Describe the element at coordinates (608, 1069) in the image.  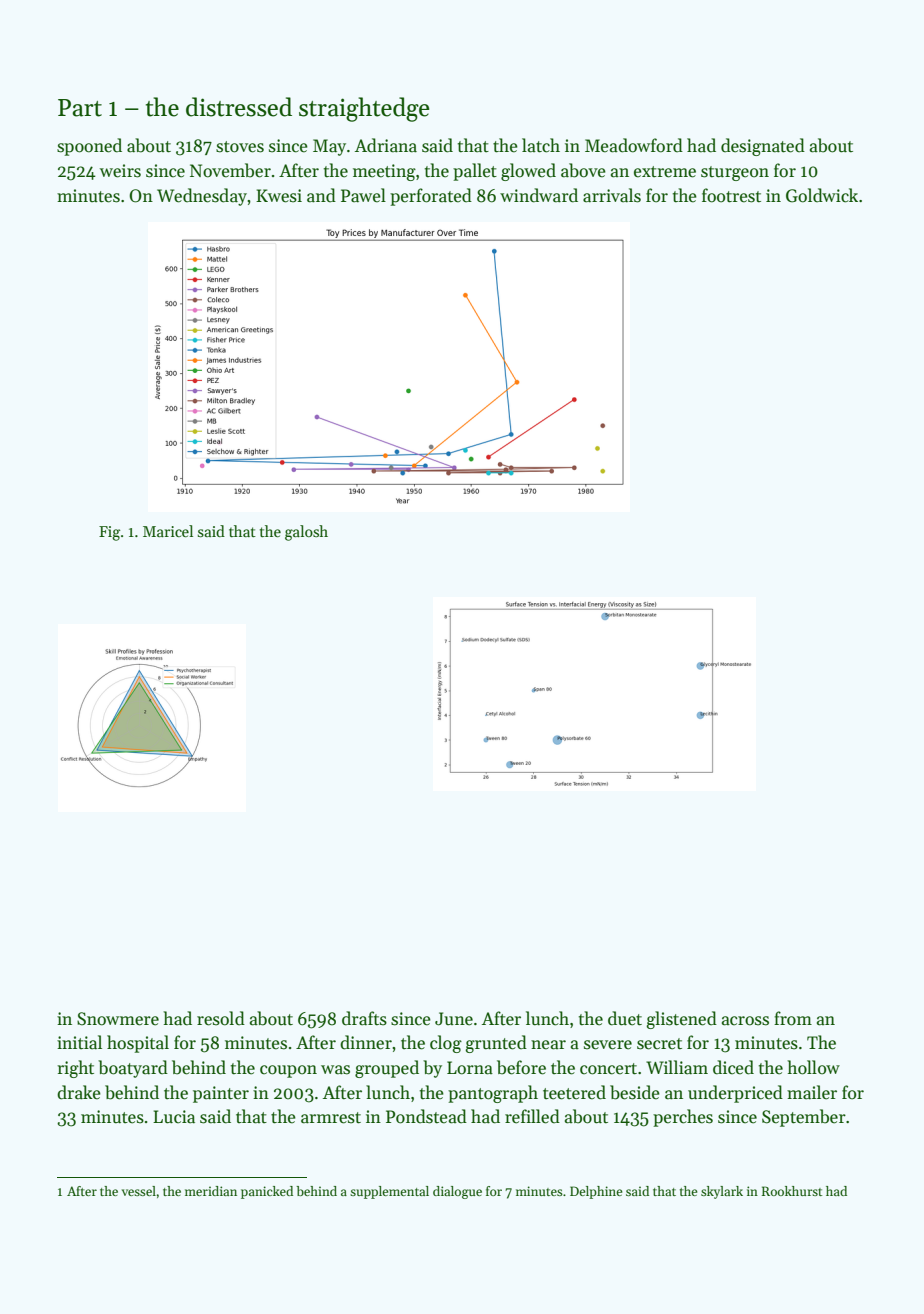
I see `concert` at that location.
